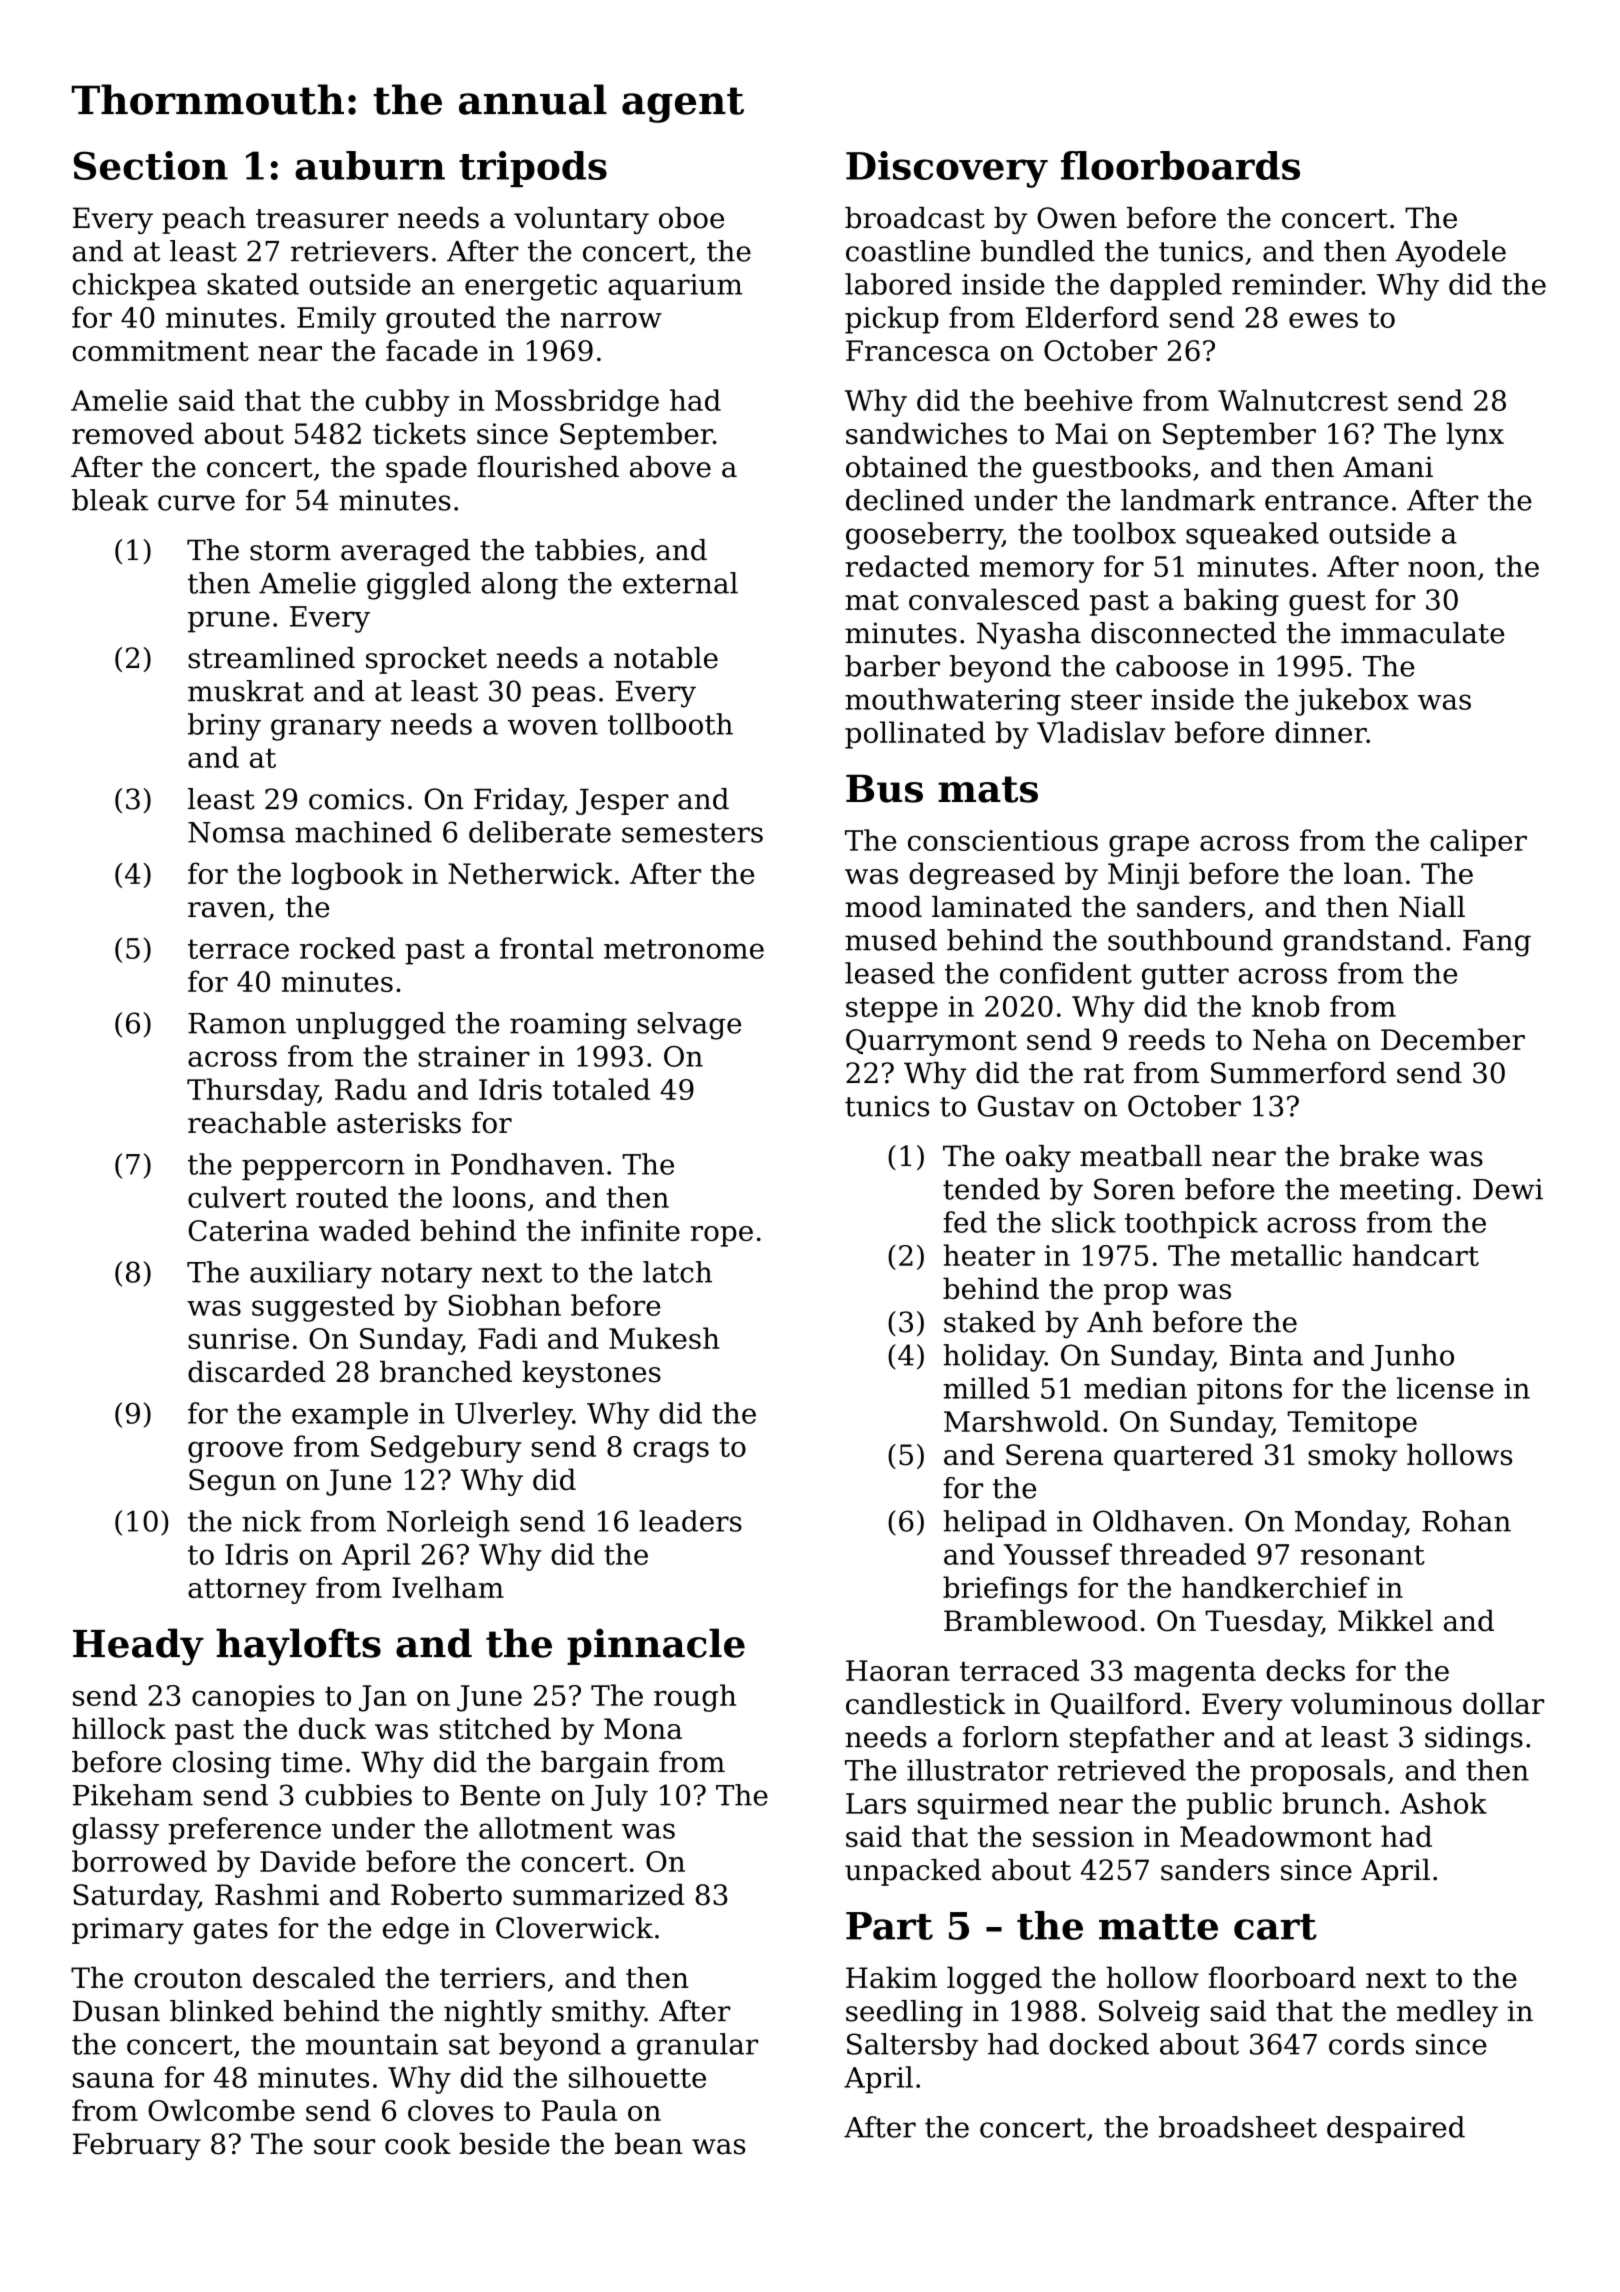  I want to click on chickpea, so click(134, 286).
